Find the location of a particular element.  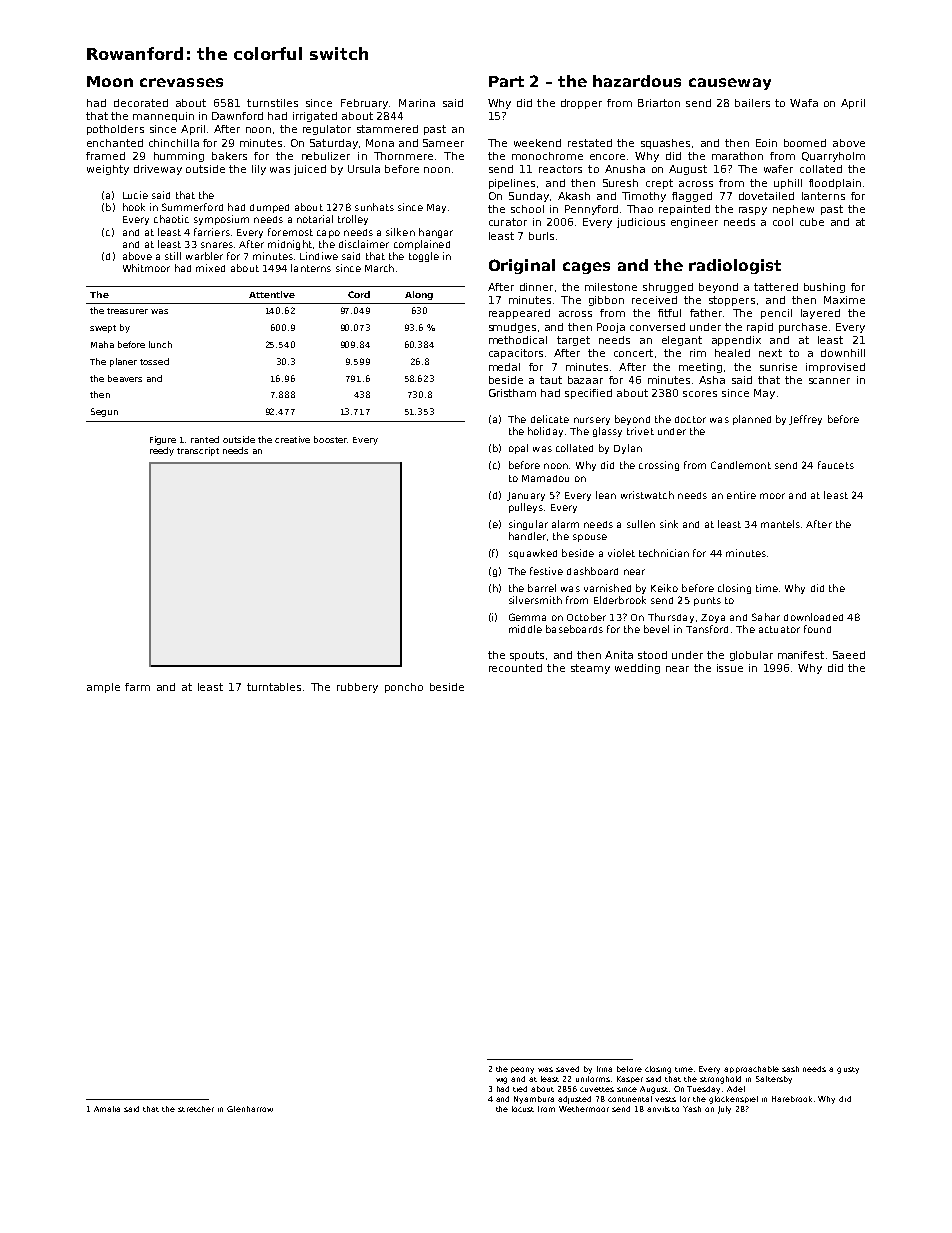

elegant is located at coordinates (682, 341).
